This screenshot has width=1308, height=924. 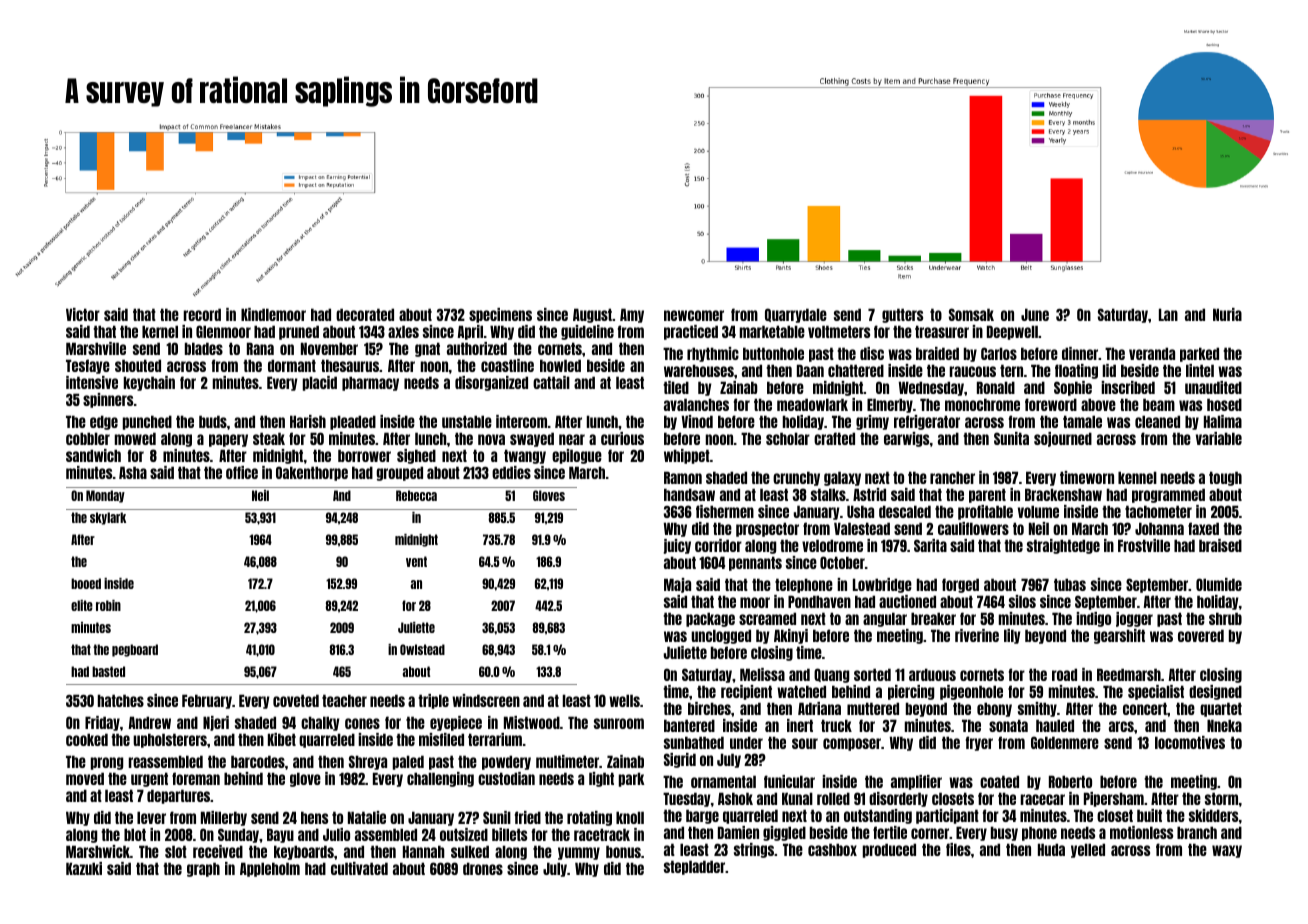 I want to click on basted, so click(x=108, y=671).
